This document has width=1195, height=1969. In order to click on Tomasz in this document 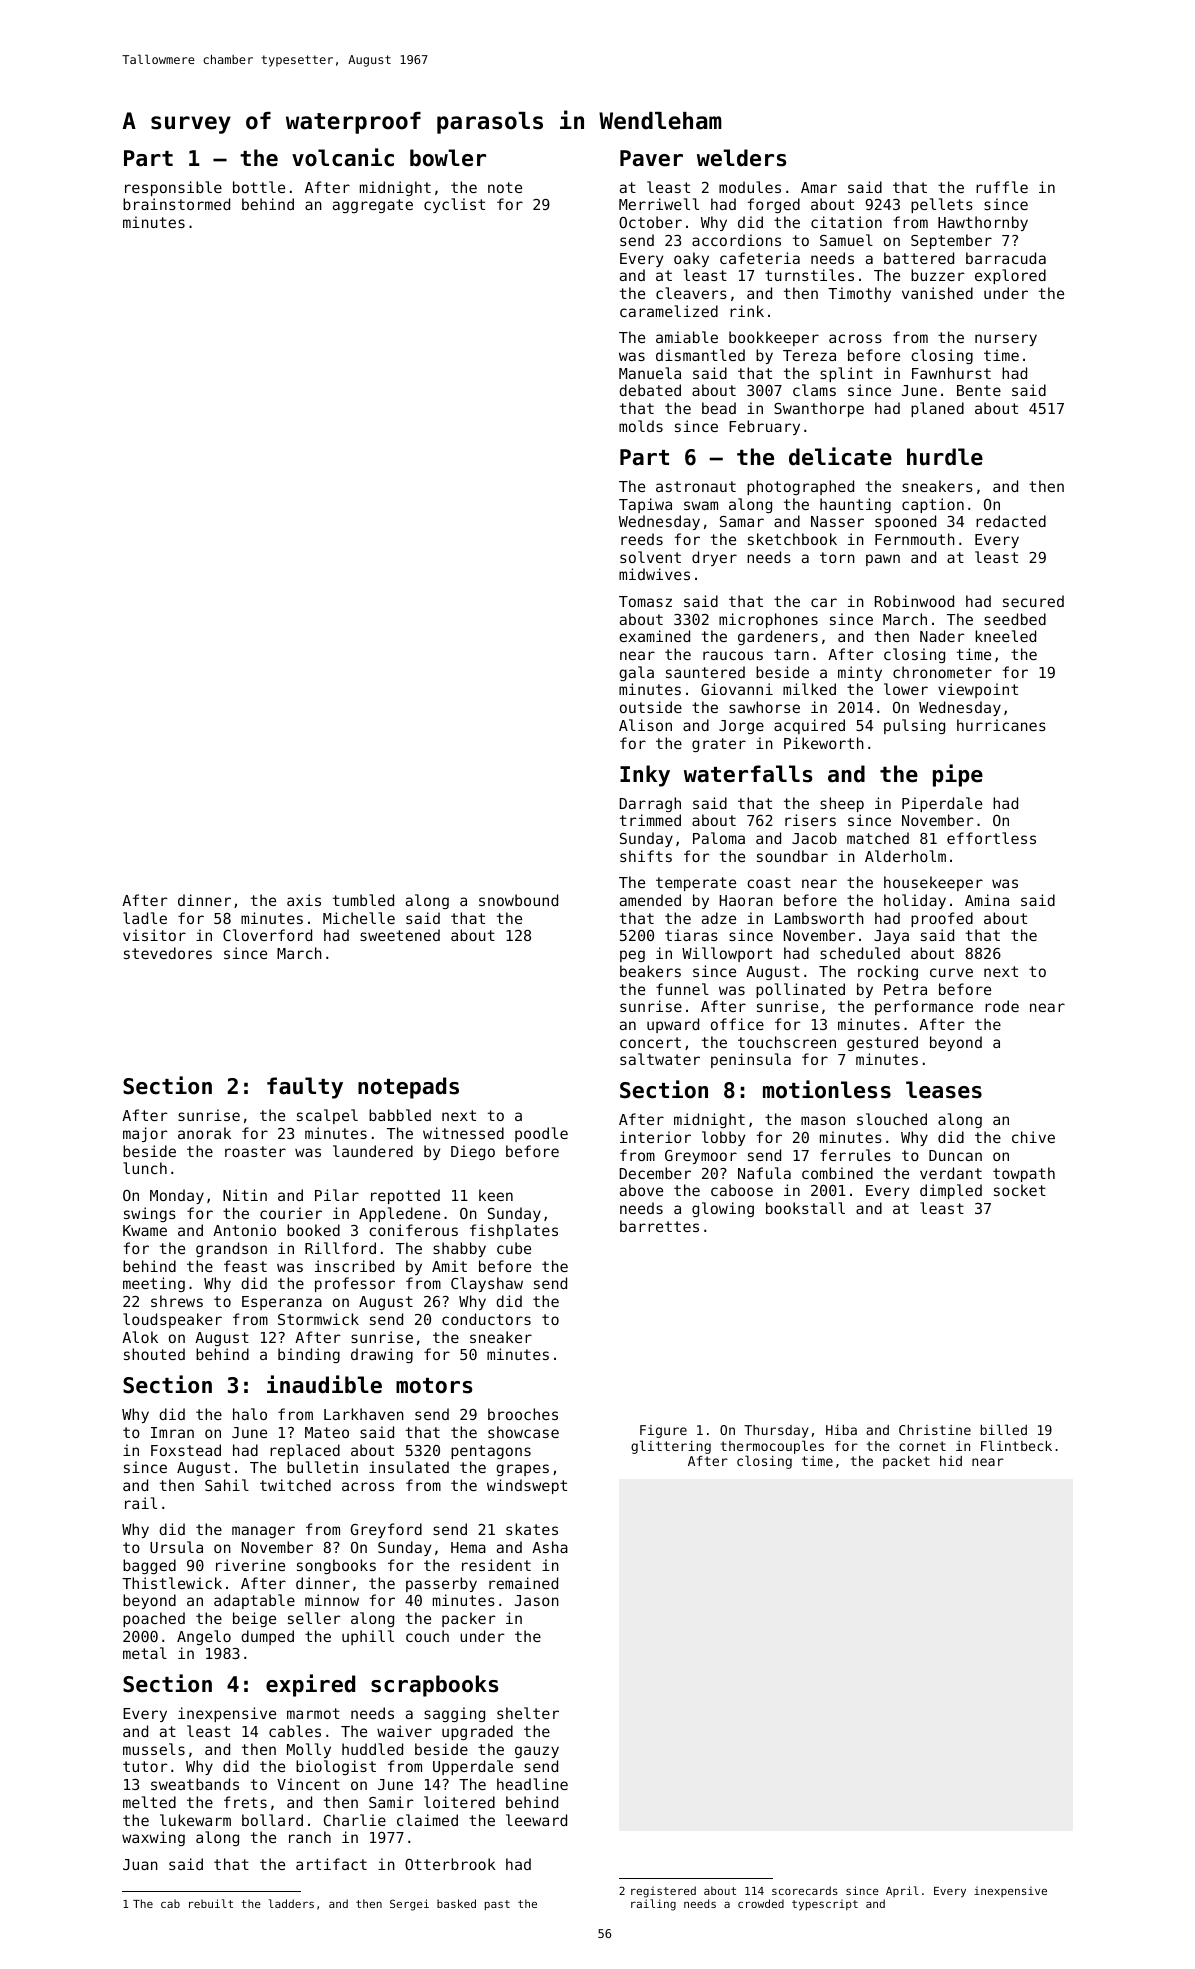, I will do `click(645, 601)`.
